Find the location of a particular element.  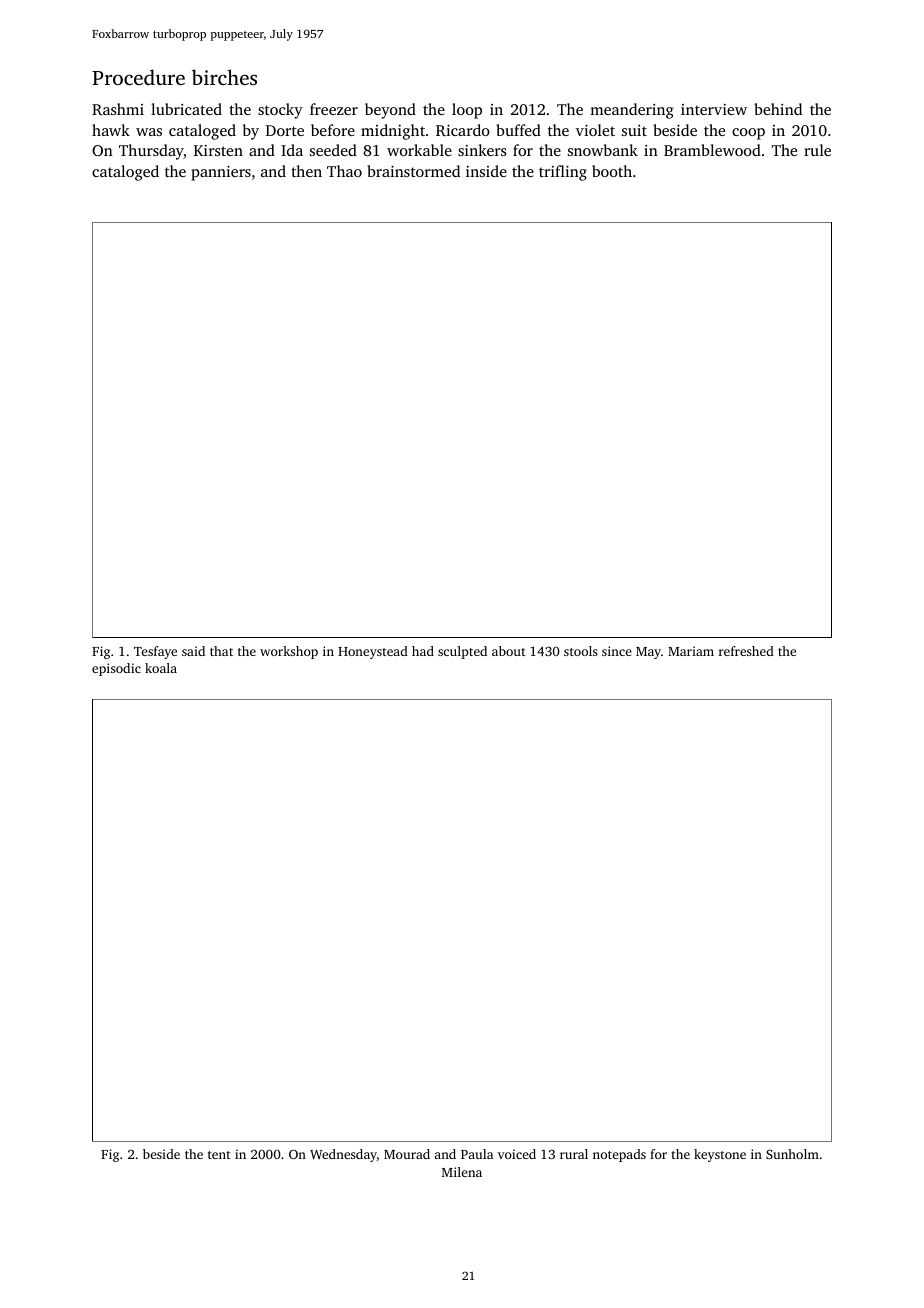

sculpted is located at coordinates (462, 652).
